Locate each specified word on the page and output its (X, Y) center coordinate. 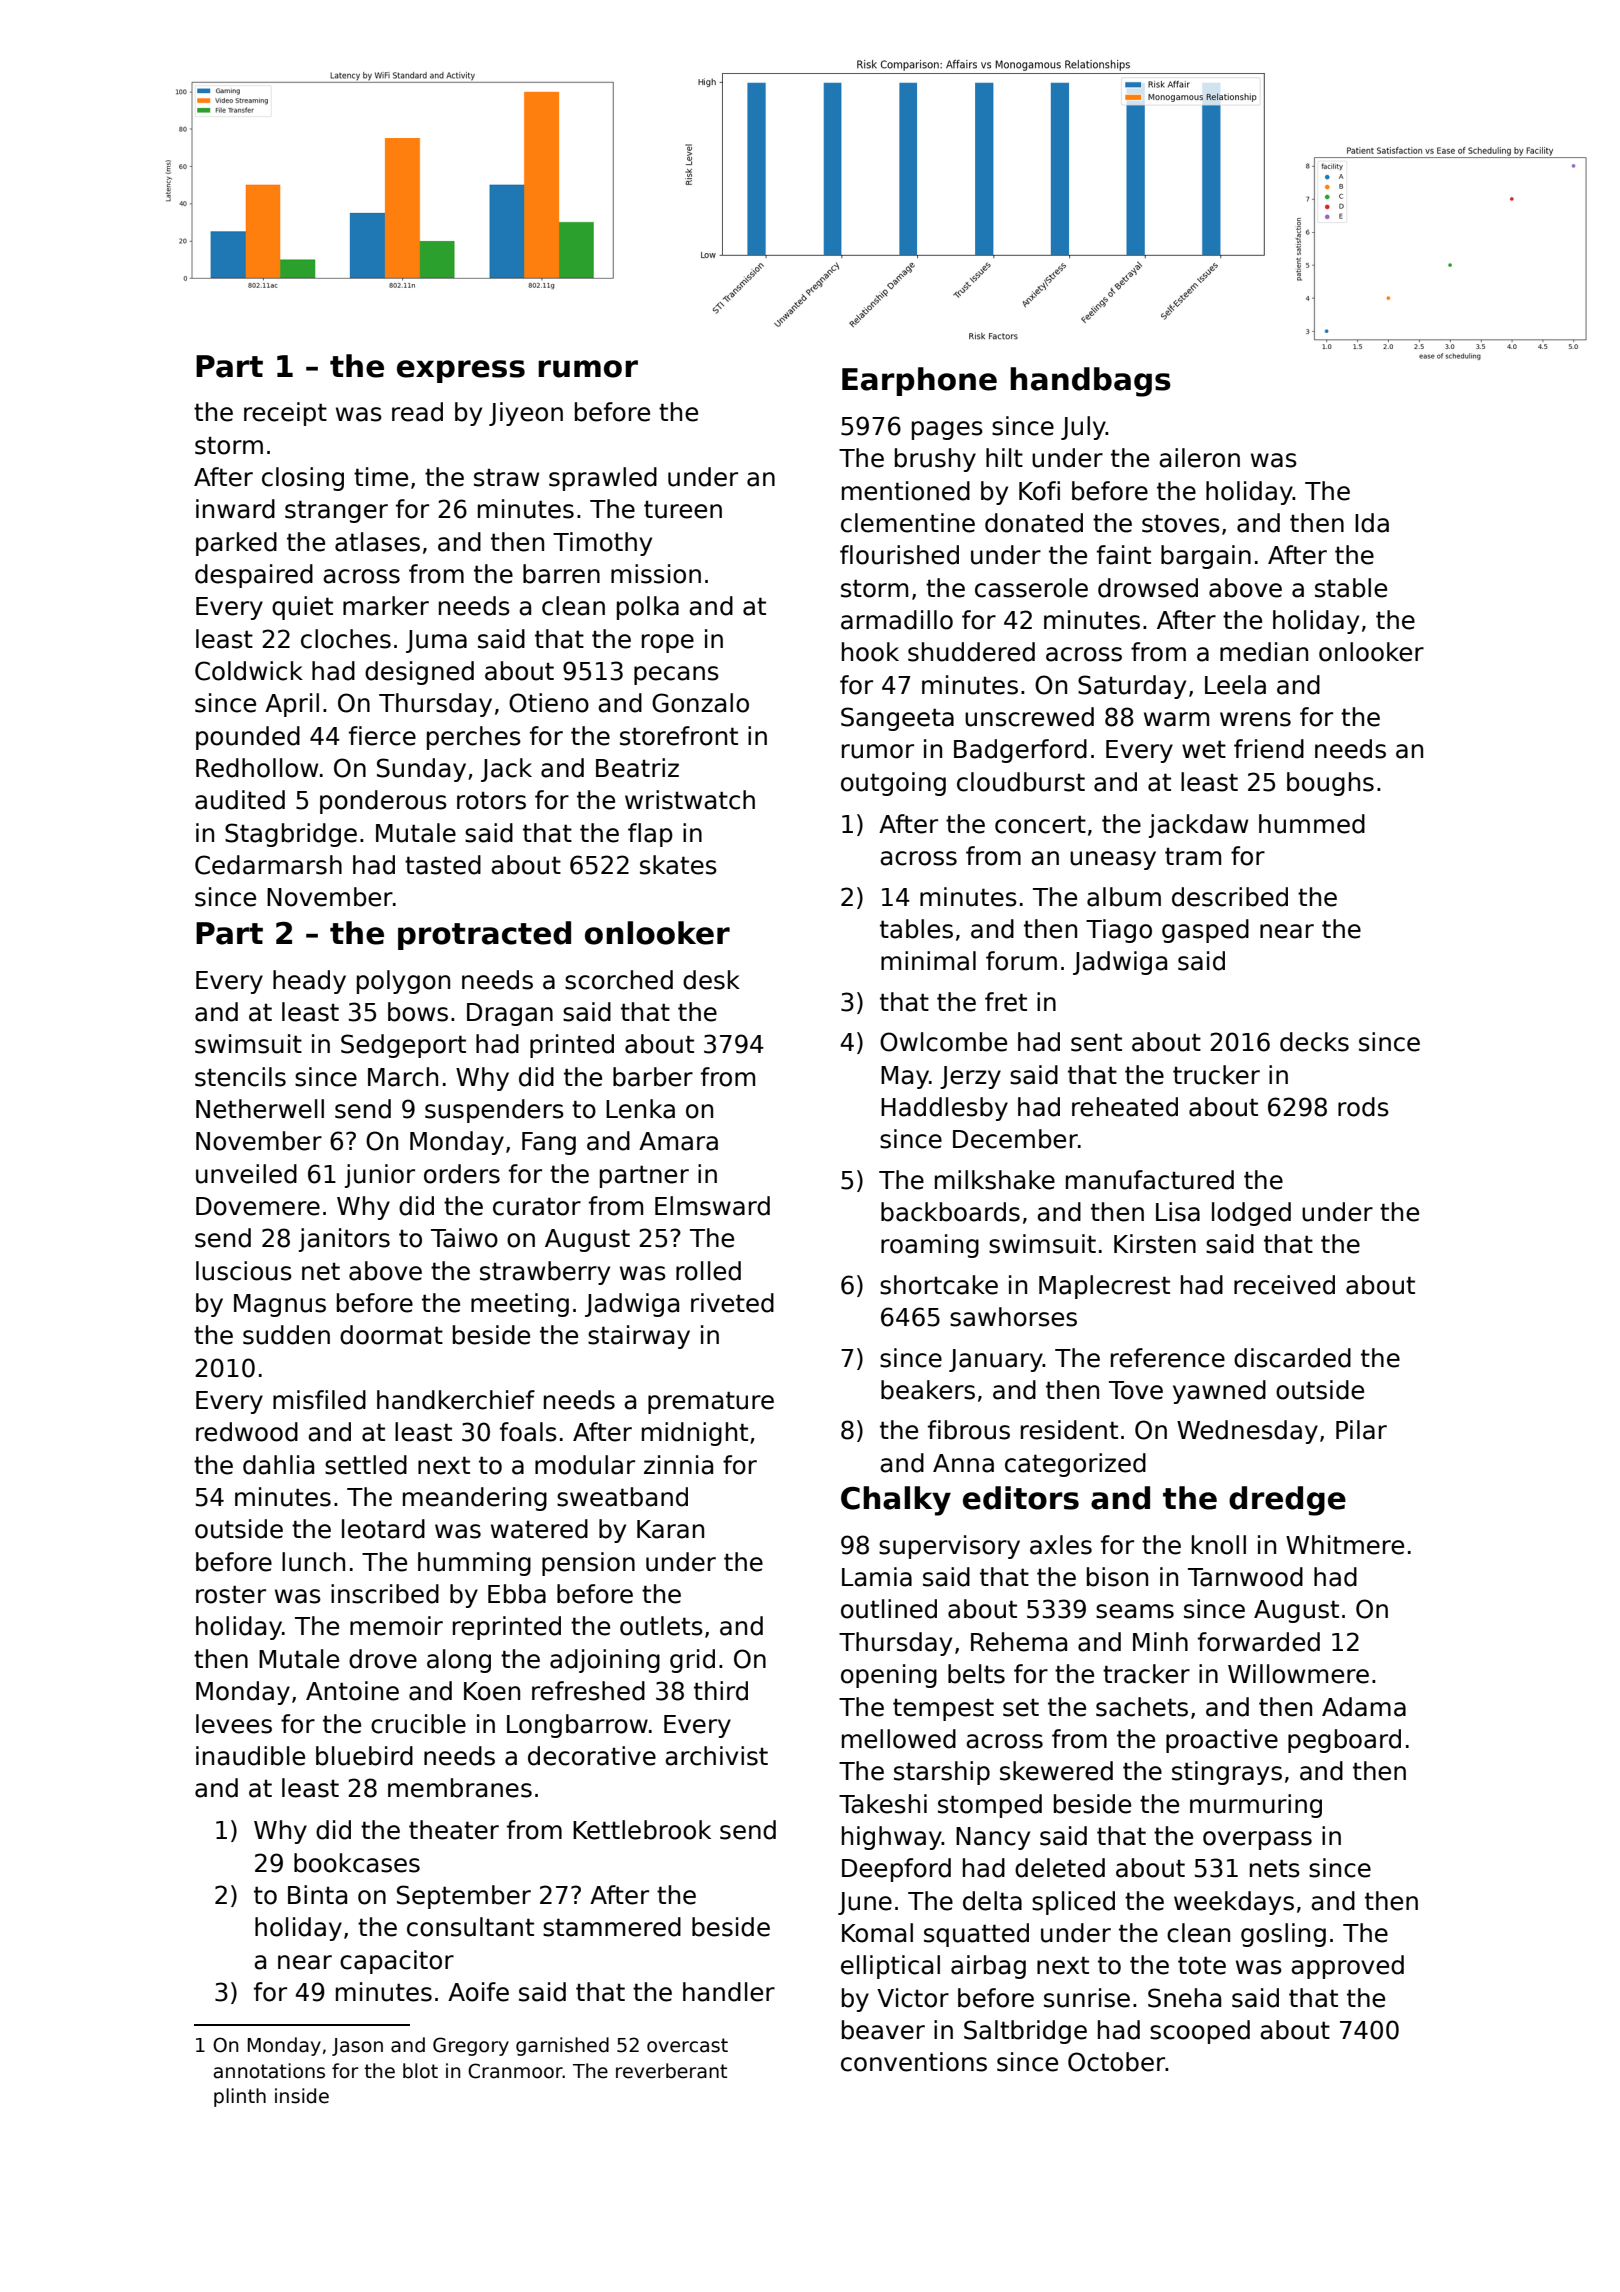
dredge (1287, 1501)
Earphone (919, 381)
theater (454, 1830)
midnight (695, 1434)
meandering (475, 1499)
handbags (1090, 382)
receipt (285, 414)
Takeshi (883, 1804)
